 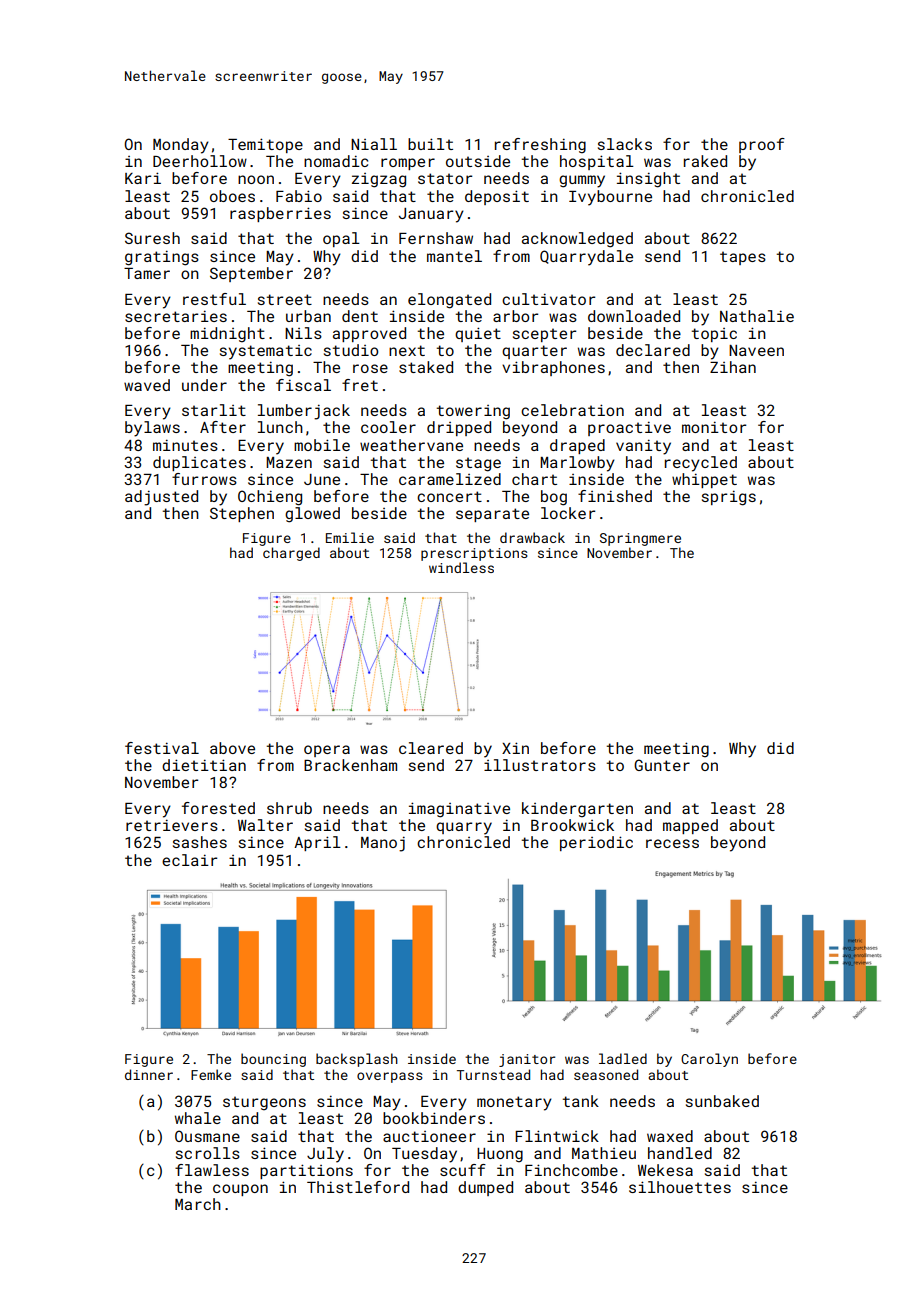 What do you see at coordinates (478, 334) in the screenshot?
I see `quiet` at bounding box center [478, 334].
